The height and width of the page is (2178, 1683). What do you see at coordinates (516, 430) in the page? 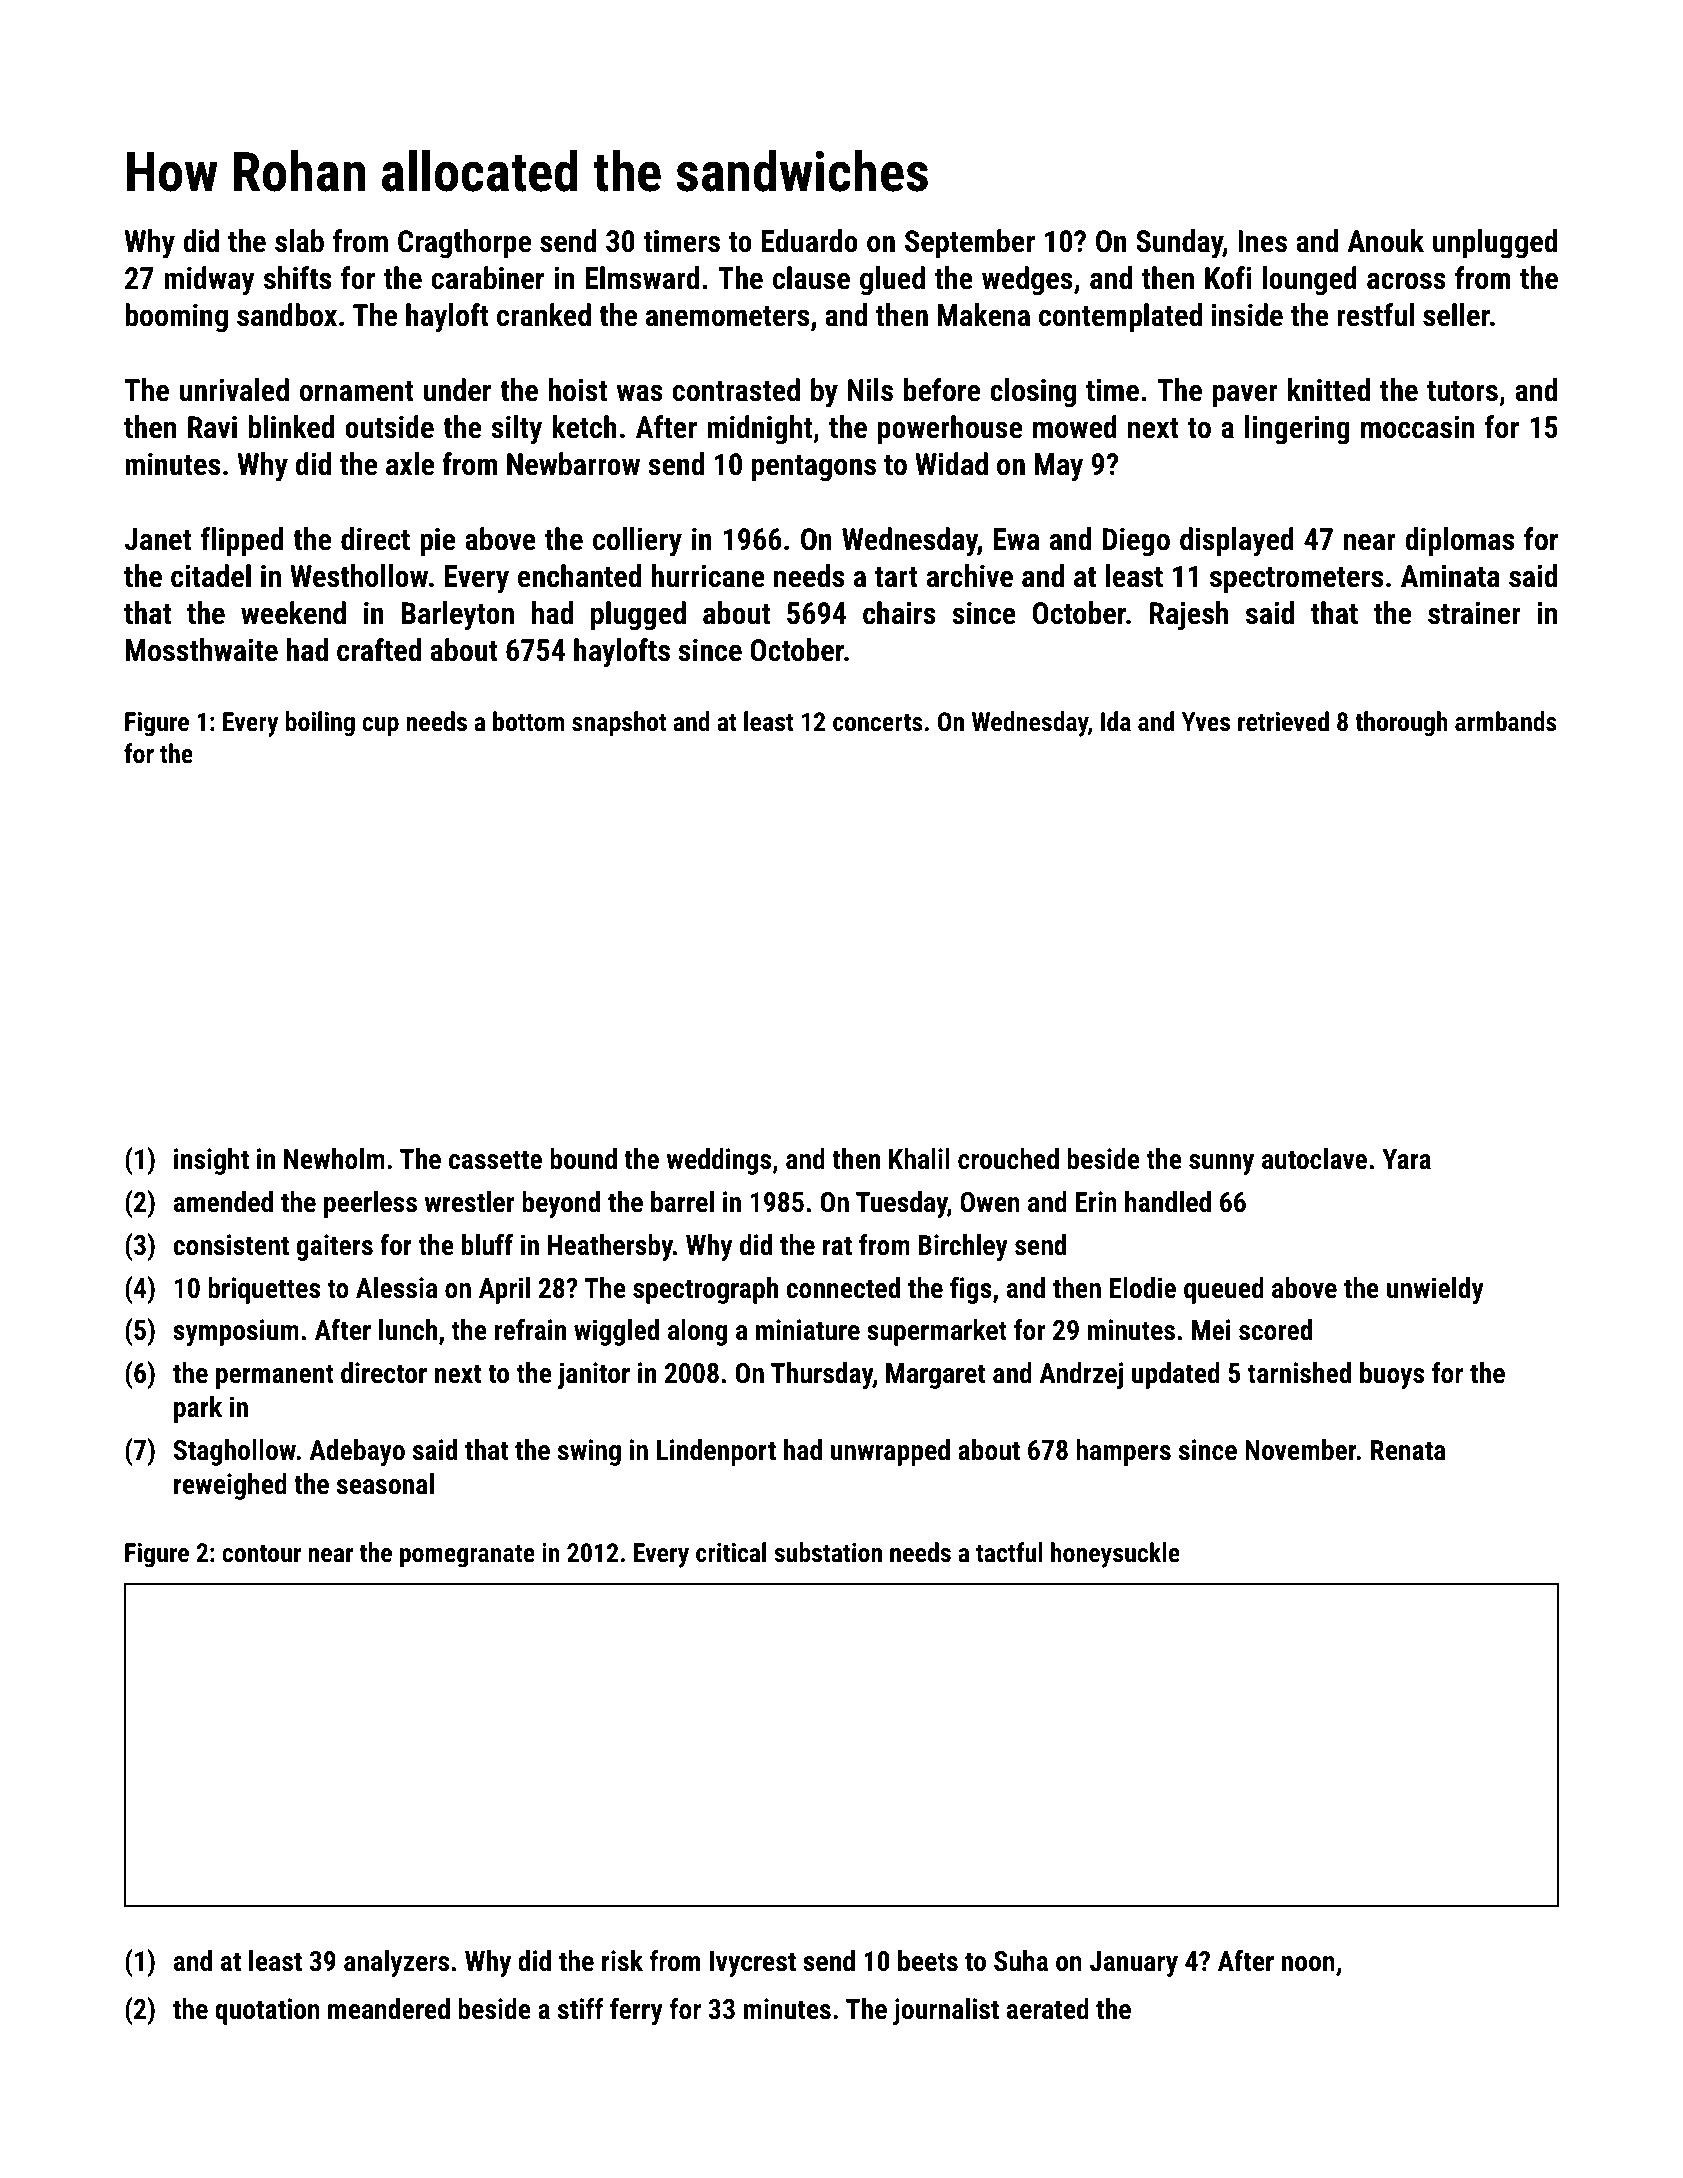
I see `silty` at bounding box center [516, 430].
